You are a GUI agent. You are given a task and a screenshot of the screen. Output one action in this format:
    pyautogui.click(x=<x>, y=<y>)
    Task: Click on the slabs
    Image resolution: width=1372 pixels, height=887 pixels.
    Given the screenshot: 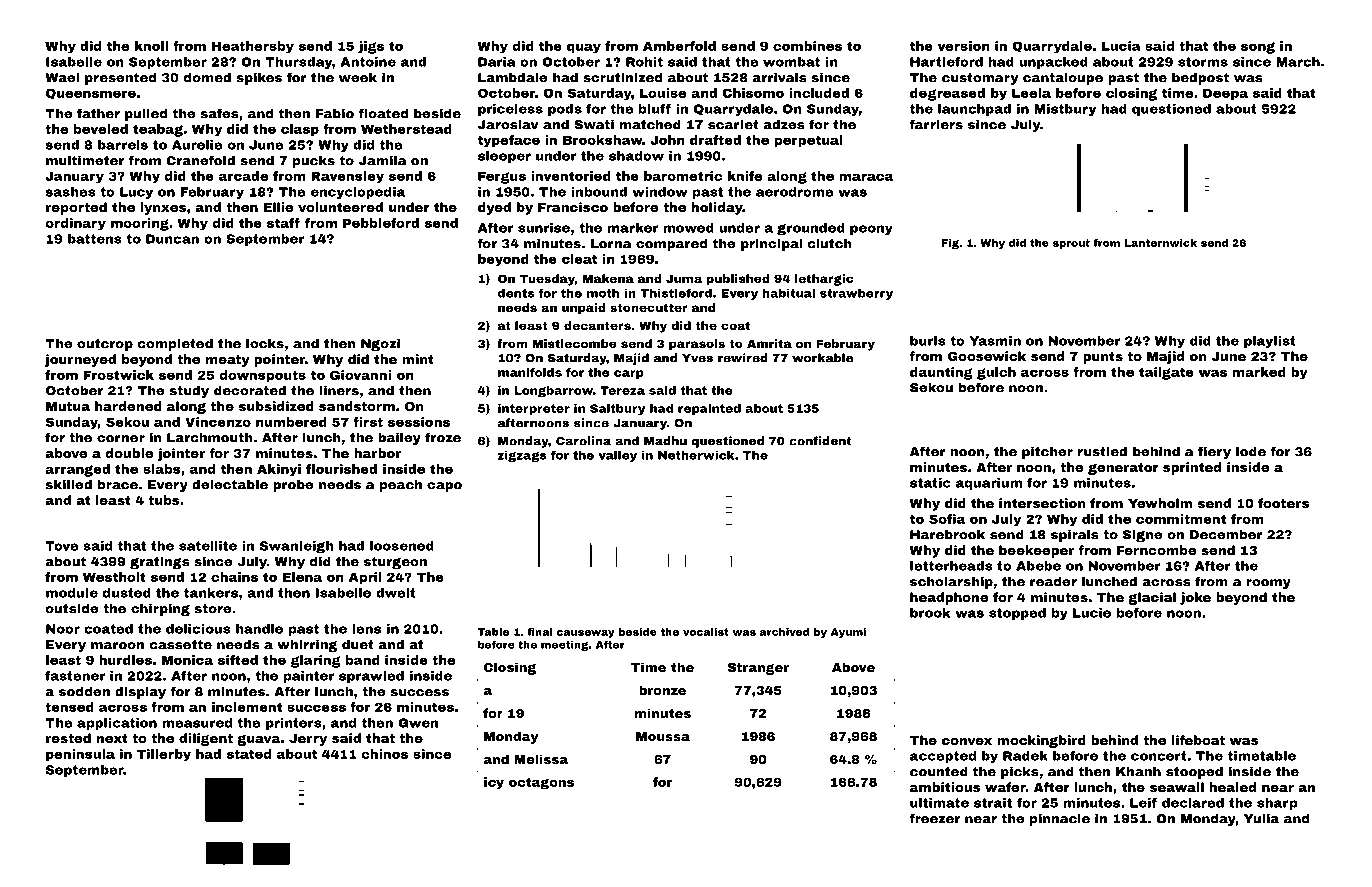 What is the action you would take?
    pyautogui.click(x=162, y=469)
